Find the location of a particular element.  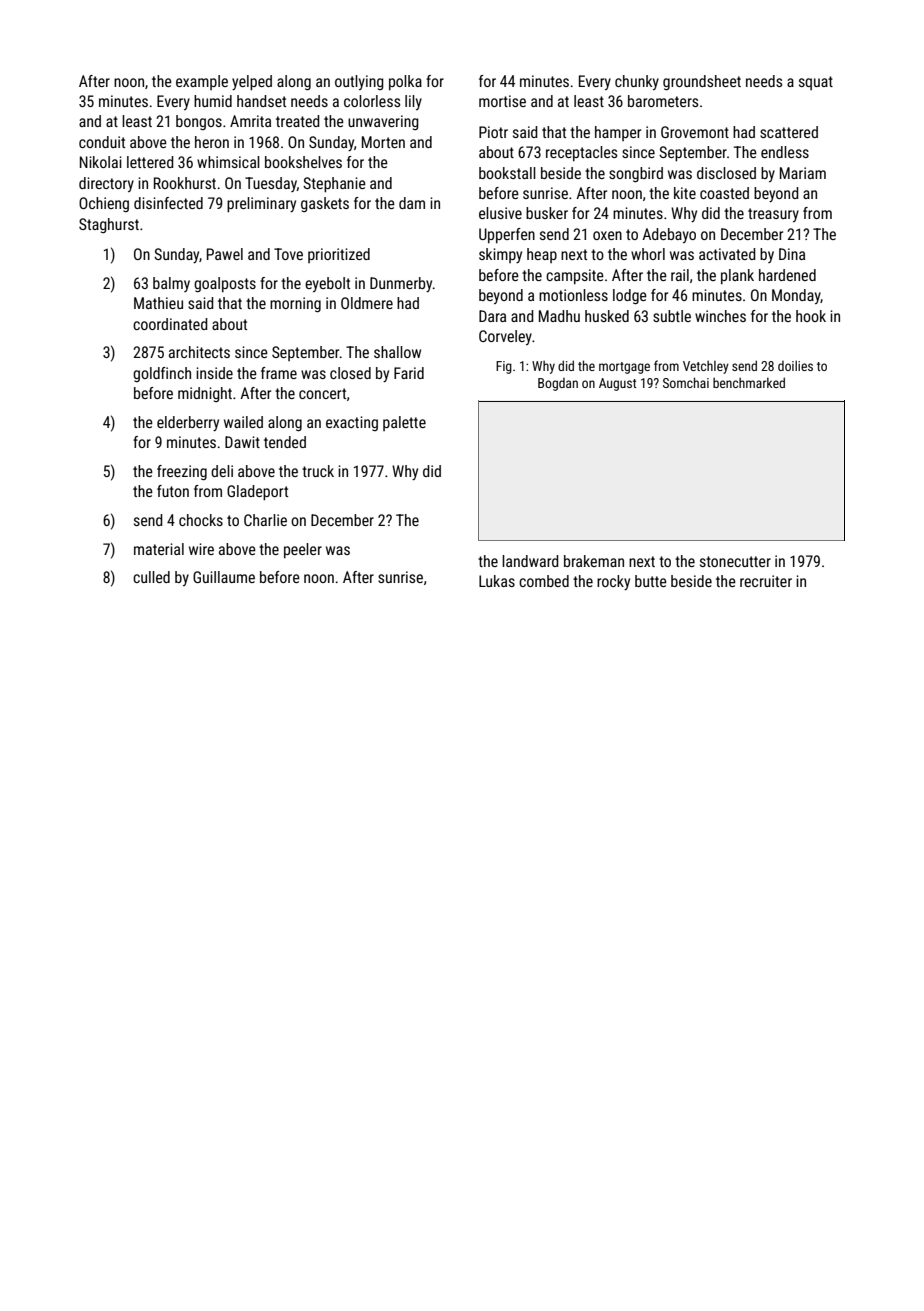

August is located at coordinates (618, 384).
